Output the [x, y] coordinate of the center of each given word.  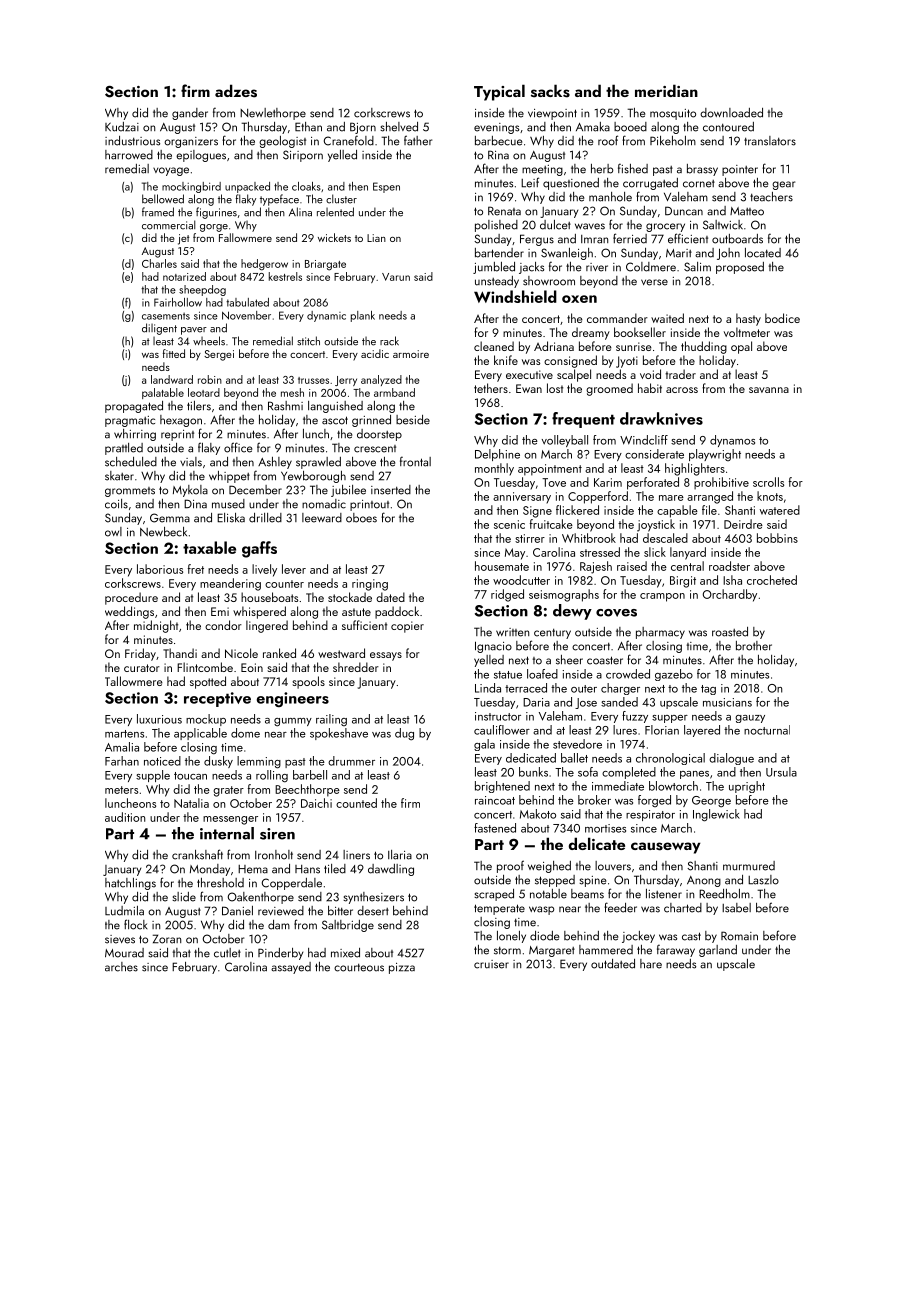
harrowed [129, 155]
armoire [411, 354]
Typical [499, 92]
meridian [666, 90]
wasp [541, 910]
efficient [688, 238]
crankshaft [197, 854]
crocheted [772, 580]
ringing [370, 585]
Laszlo [763, 880]
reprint [177, 435]
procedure [131, 598]
